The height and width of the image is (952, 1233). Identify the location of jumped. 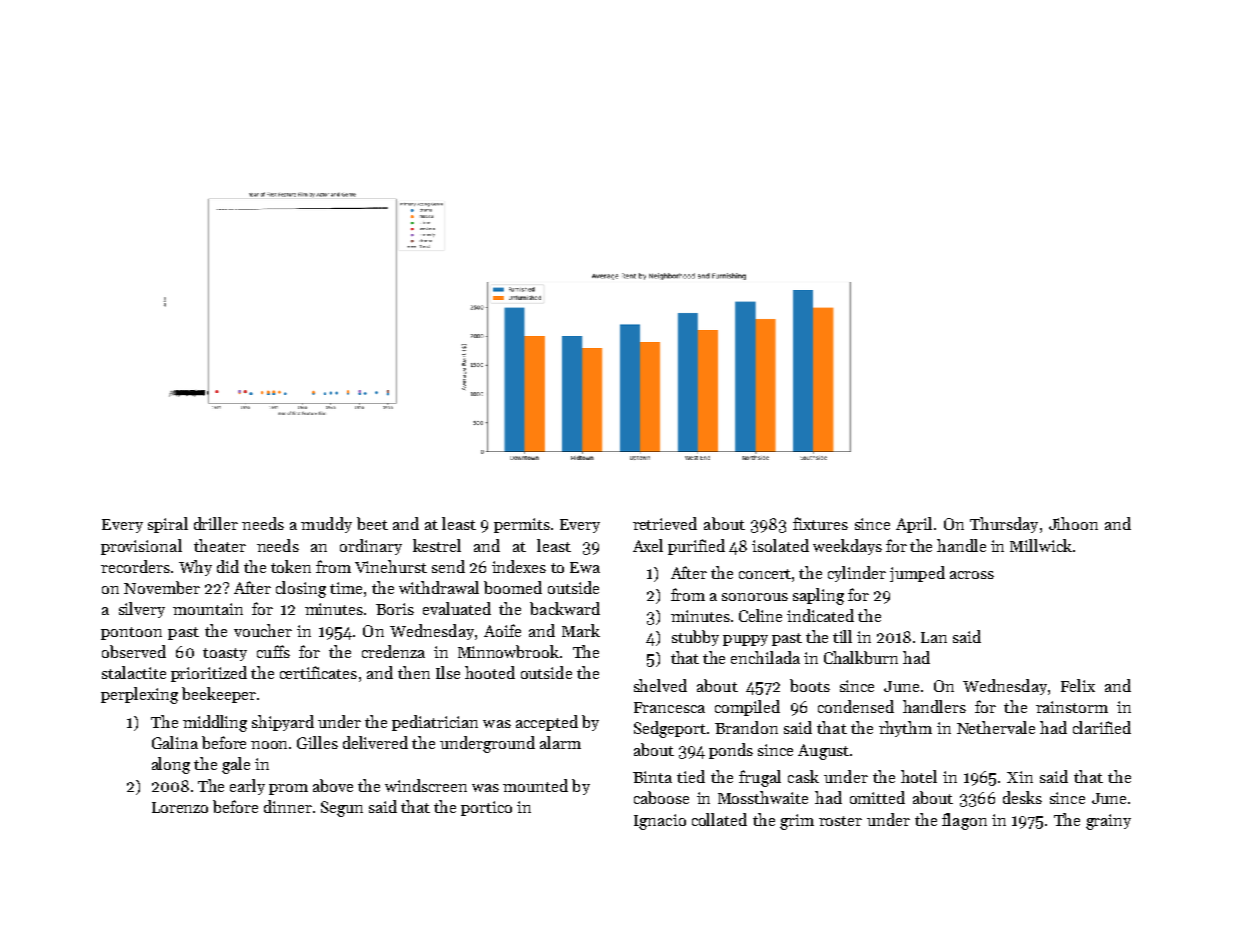
(917, 574).
